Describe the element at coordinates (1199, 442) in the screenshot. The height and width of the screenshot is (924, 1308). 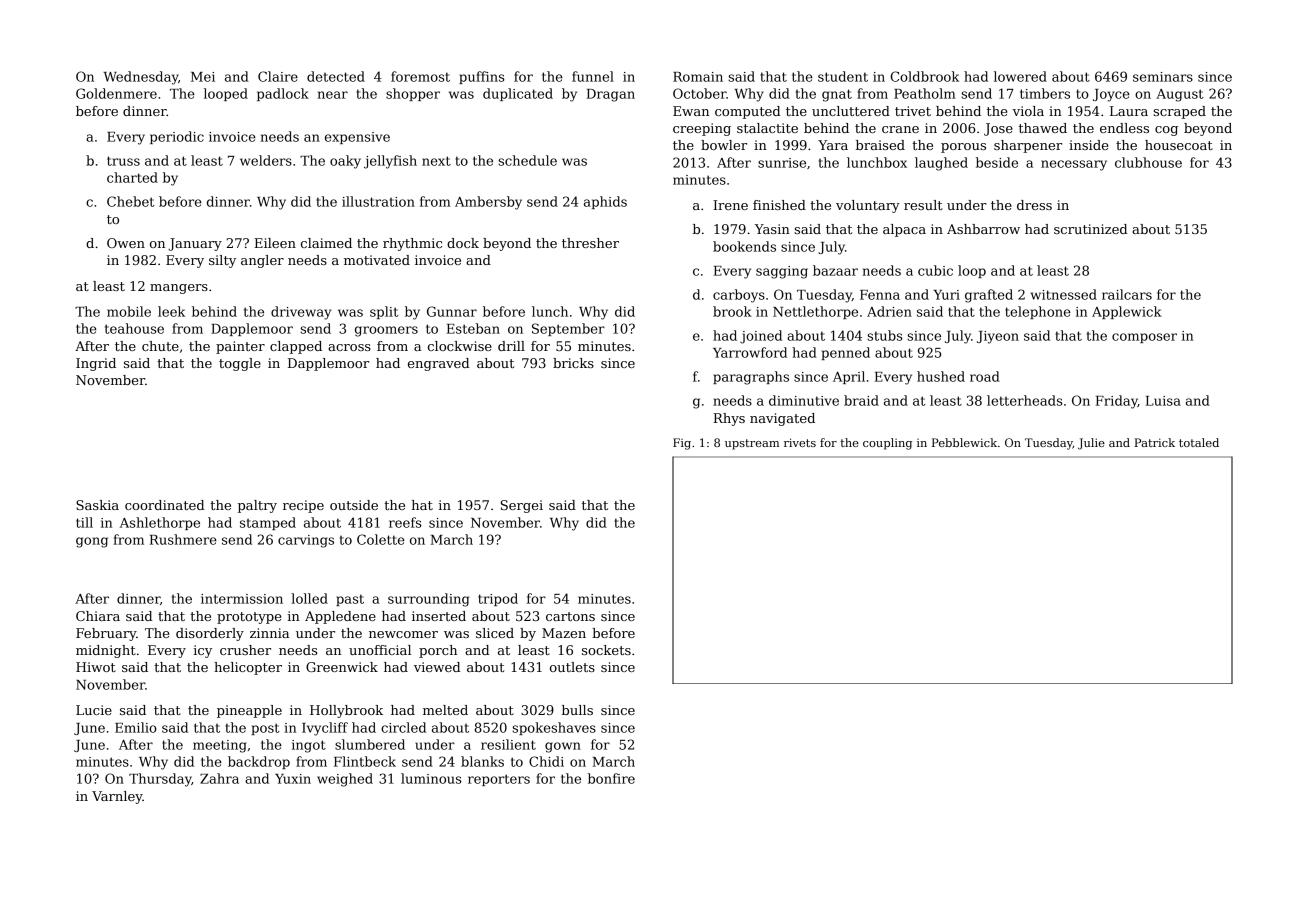
I see `totaled` at that location.
